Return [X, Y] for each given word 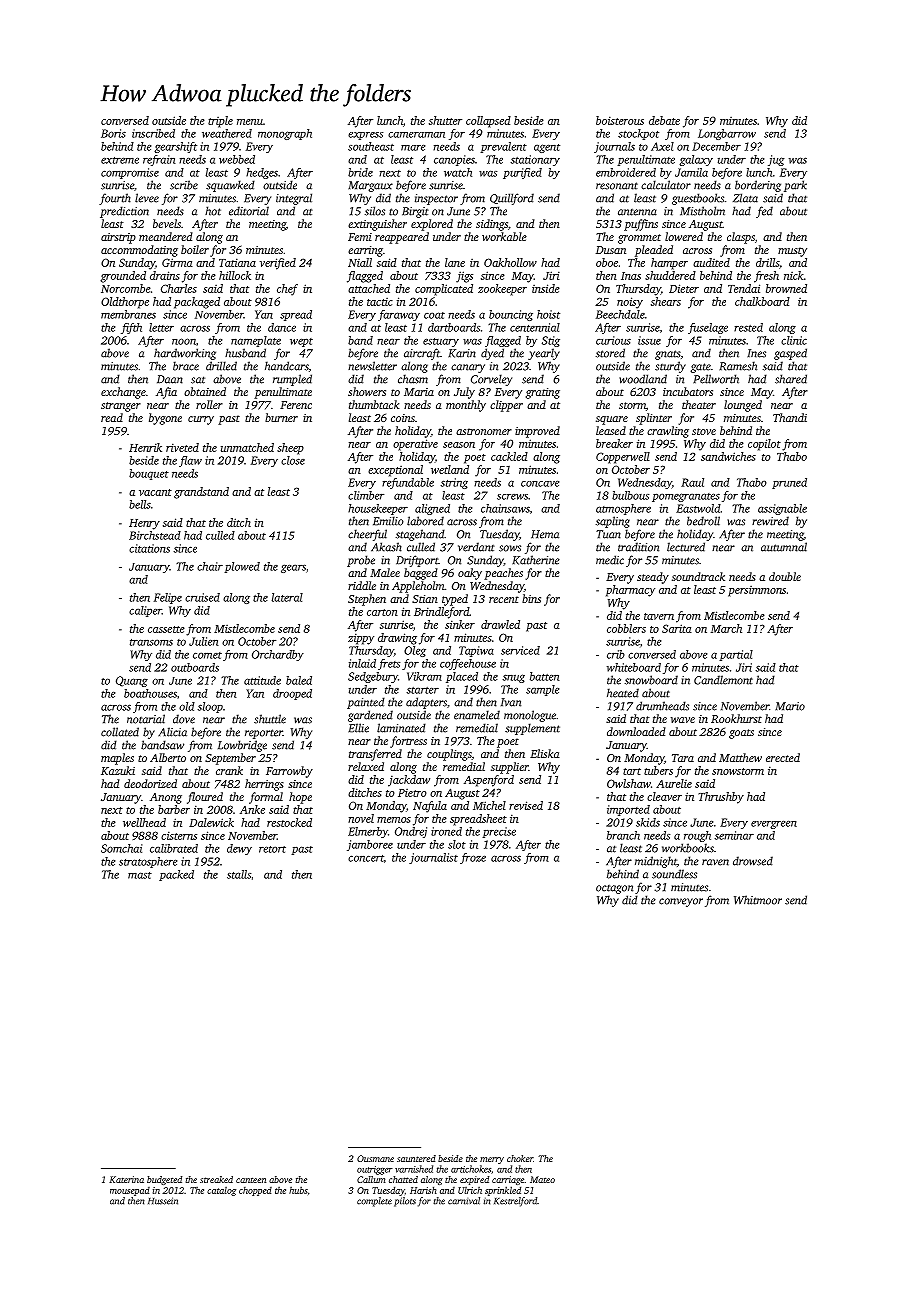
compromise [130, 173]
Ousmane [375, 1158]
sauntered [416, 1158]
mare [413, 148]
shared [791, 379]
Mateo [542, 1179]
